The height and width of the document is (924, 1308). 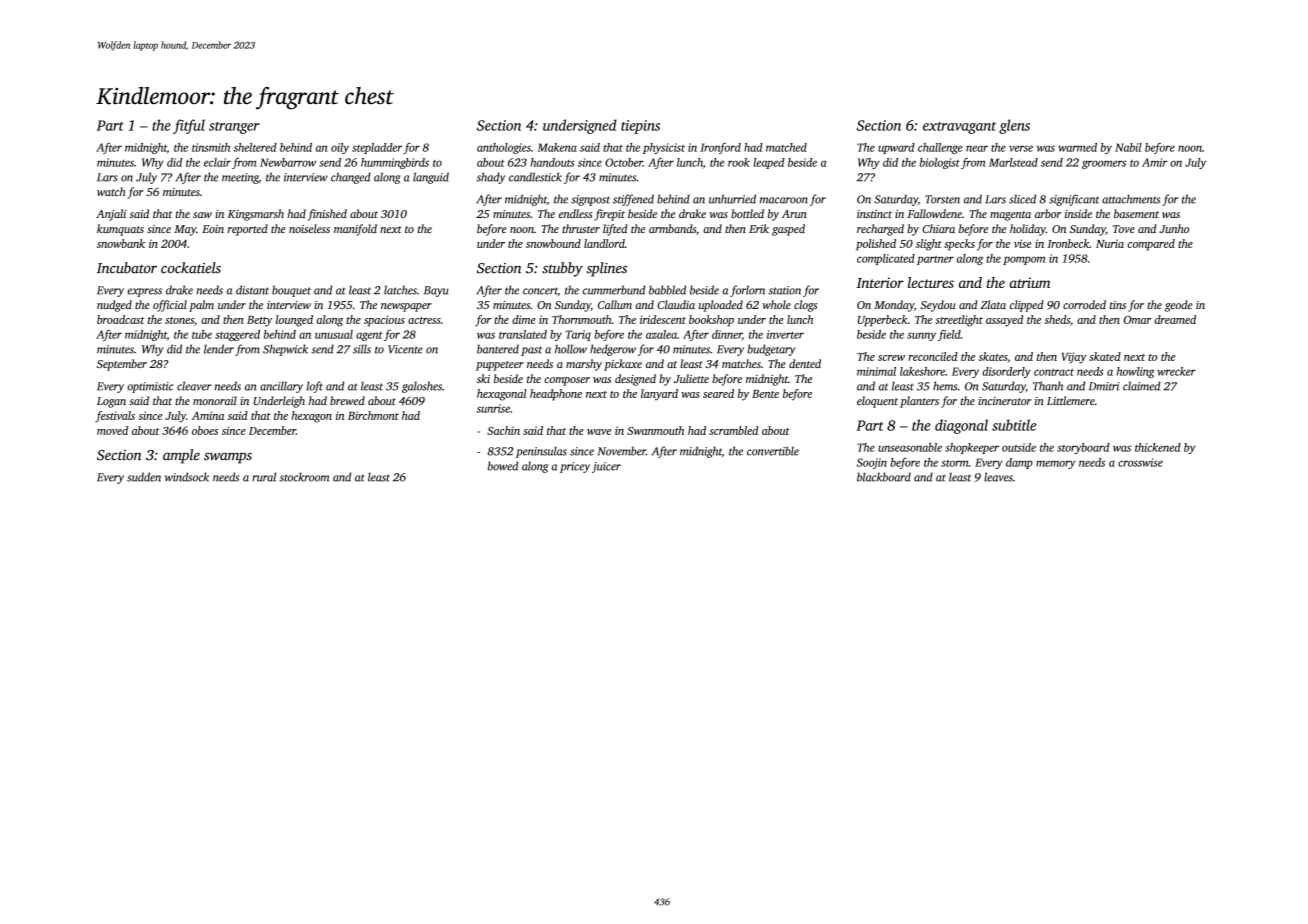 I want to click on watch, so click(x=111, y=191).
